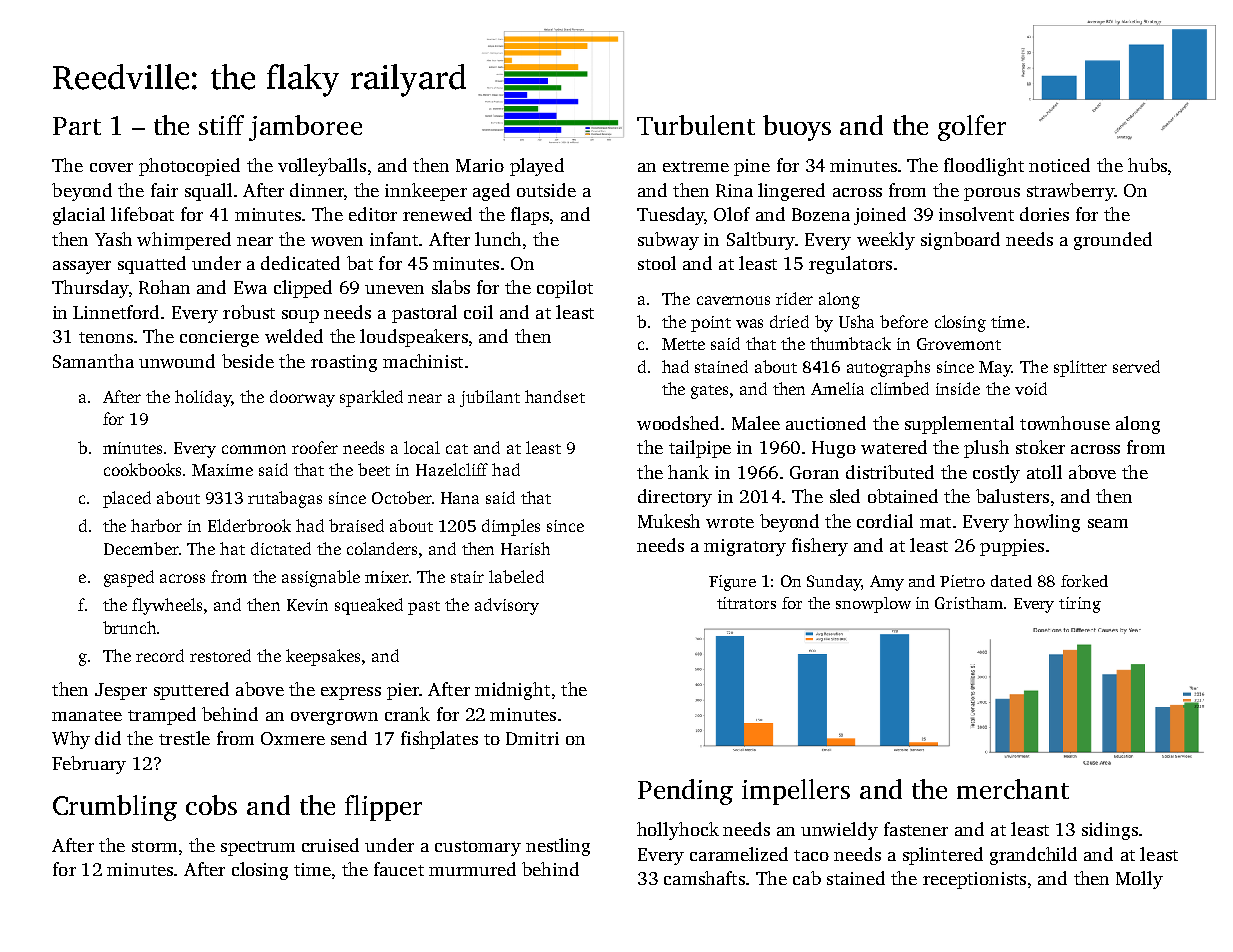 Image resolution: width=1233 pixels, height=952 pixels. Describe the element at coordinates (154, 846) in the image. I see `storm` at that location.
